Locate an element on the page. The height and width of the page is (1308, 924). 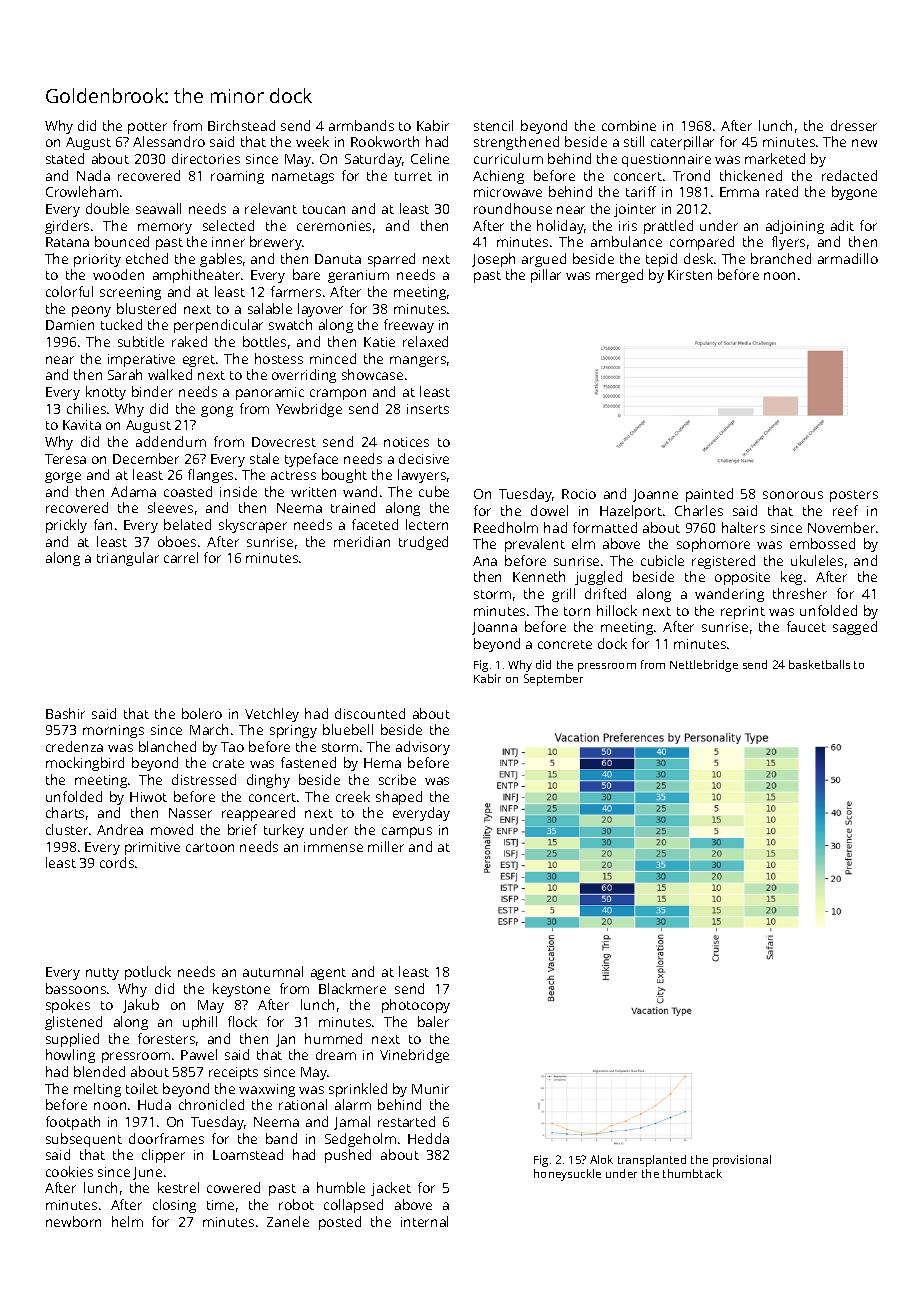
basketballs is located at coordinates (819, 664).
